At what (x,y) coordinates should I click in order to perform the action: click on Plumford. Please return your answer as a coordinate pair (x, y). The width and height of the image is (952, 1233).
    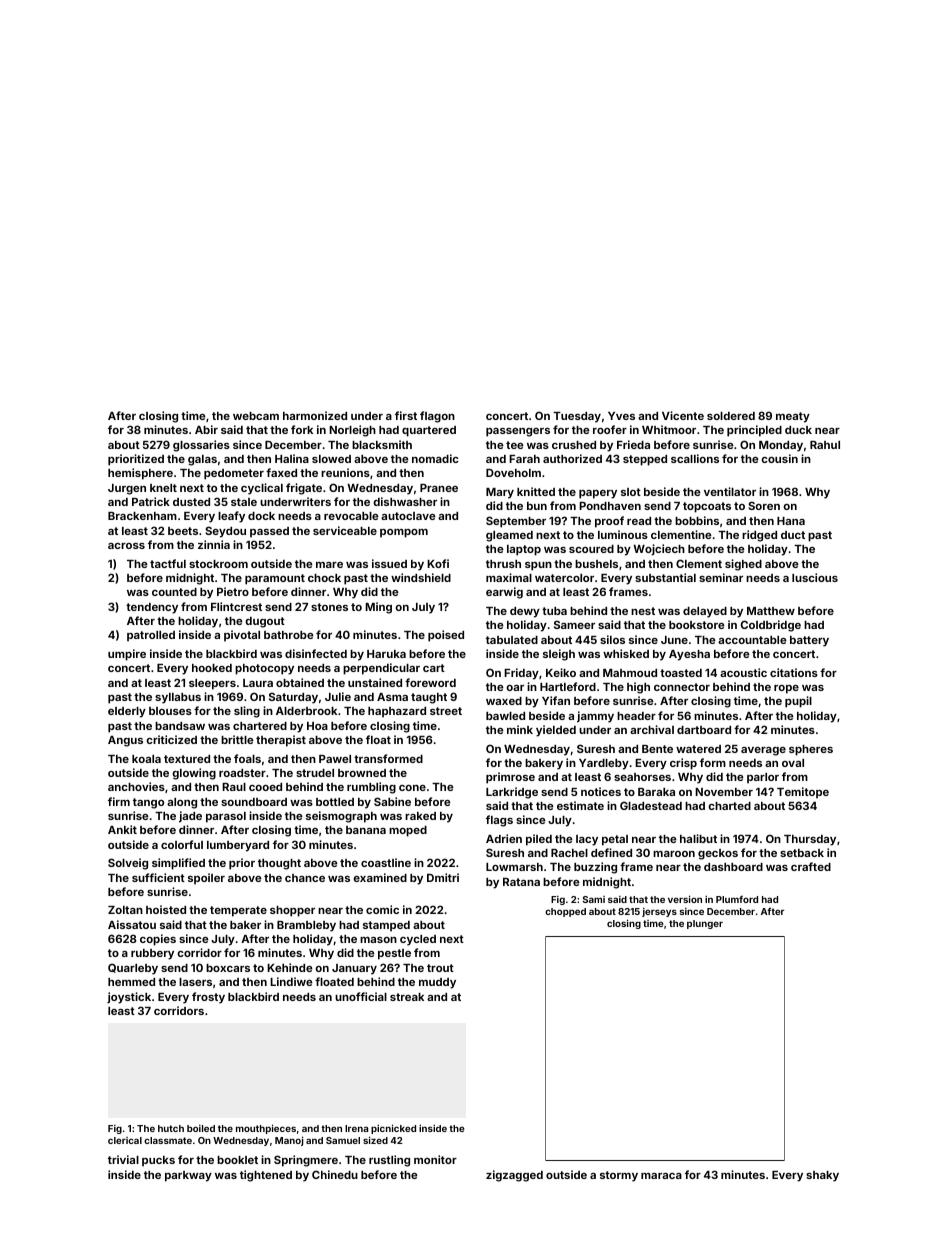
    Looking at the image, I should click on (737, 899).
